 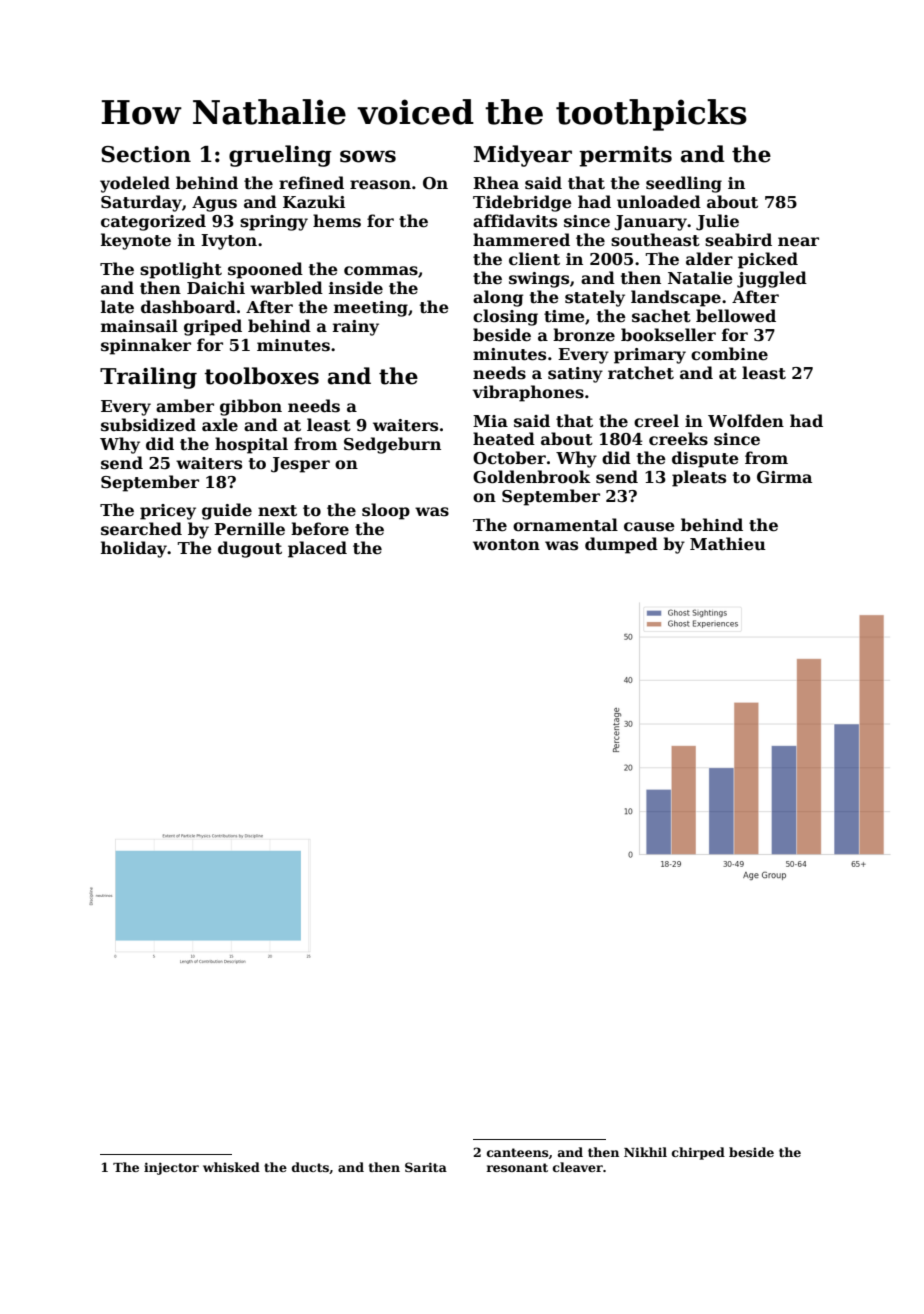 What do you see at coordinates (171, 1168) in the screenshot?
I see `injector` at bounding box center [171, 1168].
